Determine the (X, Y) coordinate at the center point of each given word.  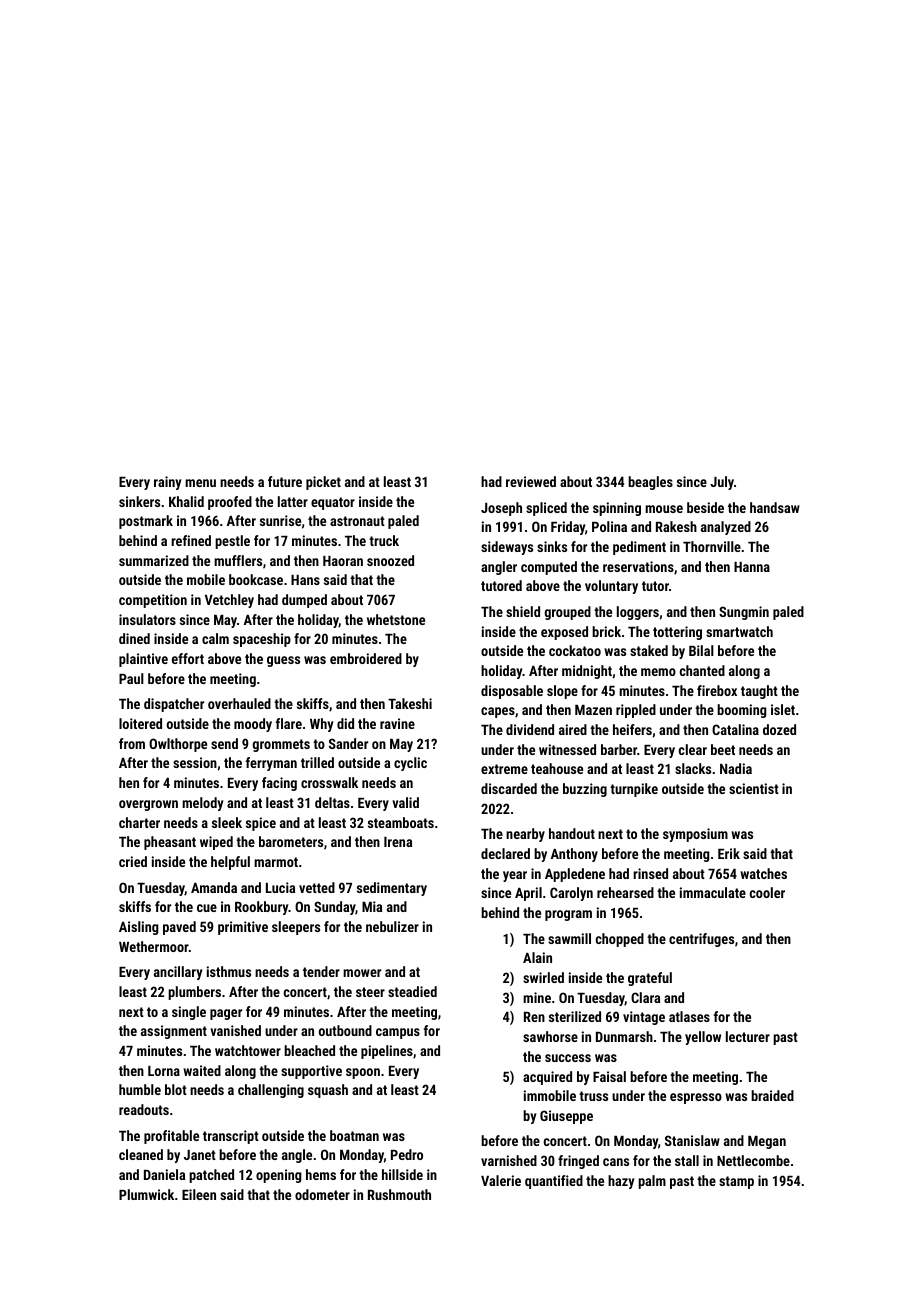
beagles (650, 483)
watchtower (248, 1050)
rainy (168, 483)
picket (323, 483)
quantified (554, 1182)
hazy (621, 1182)
